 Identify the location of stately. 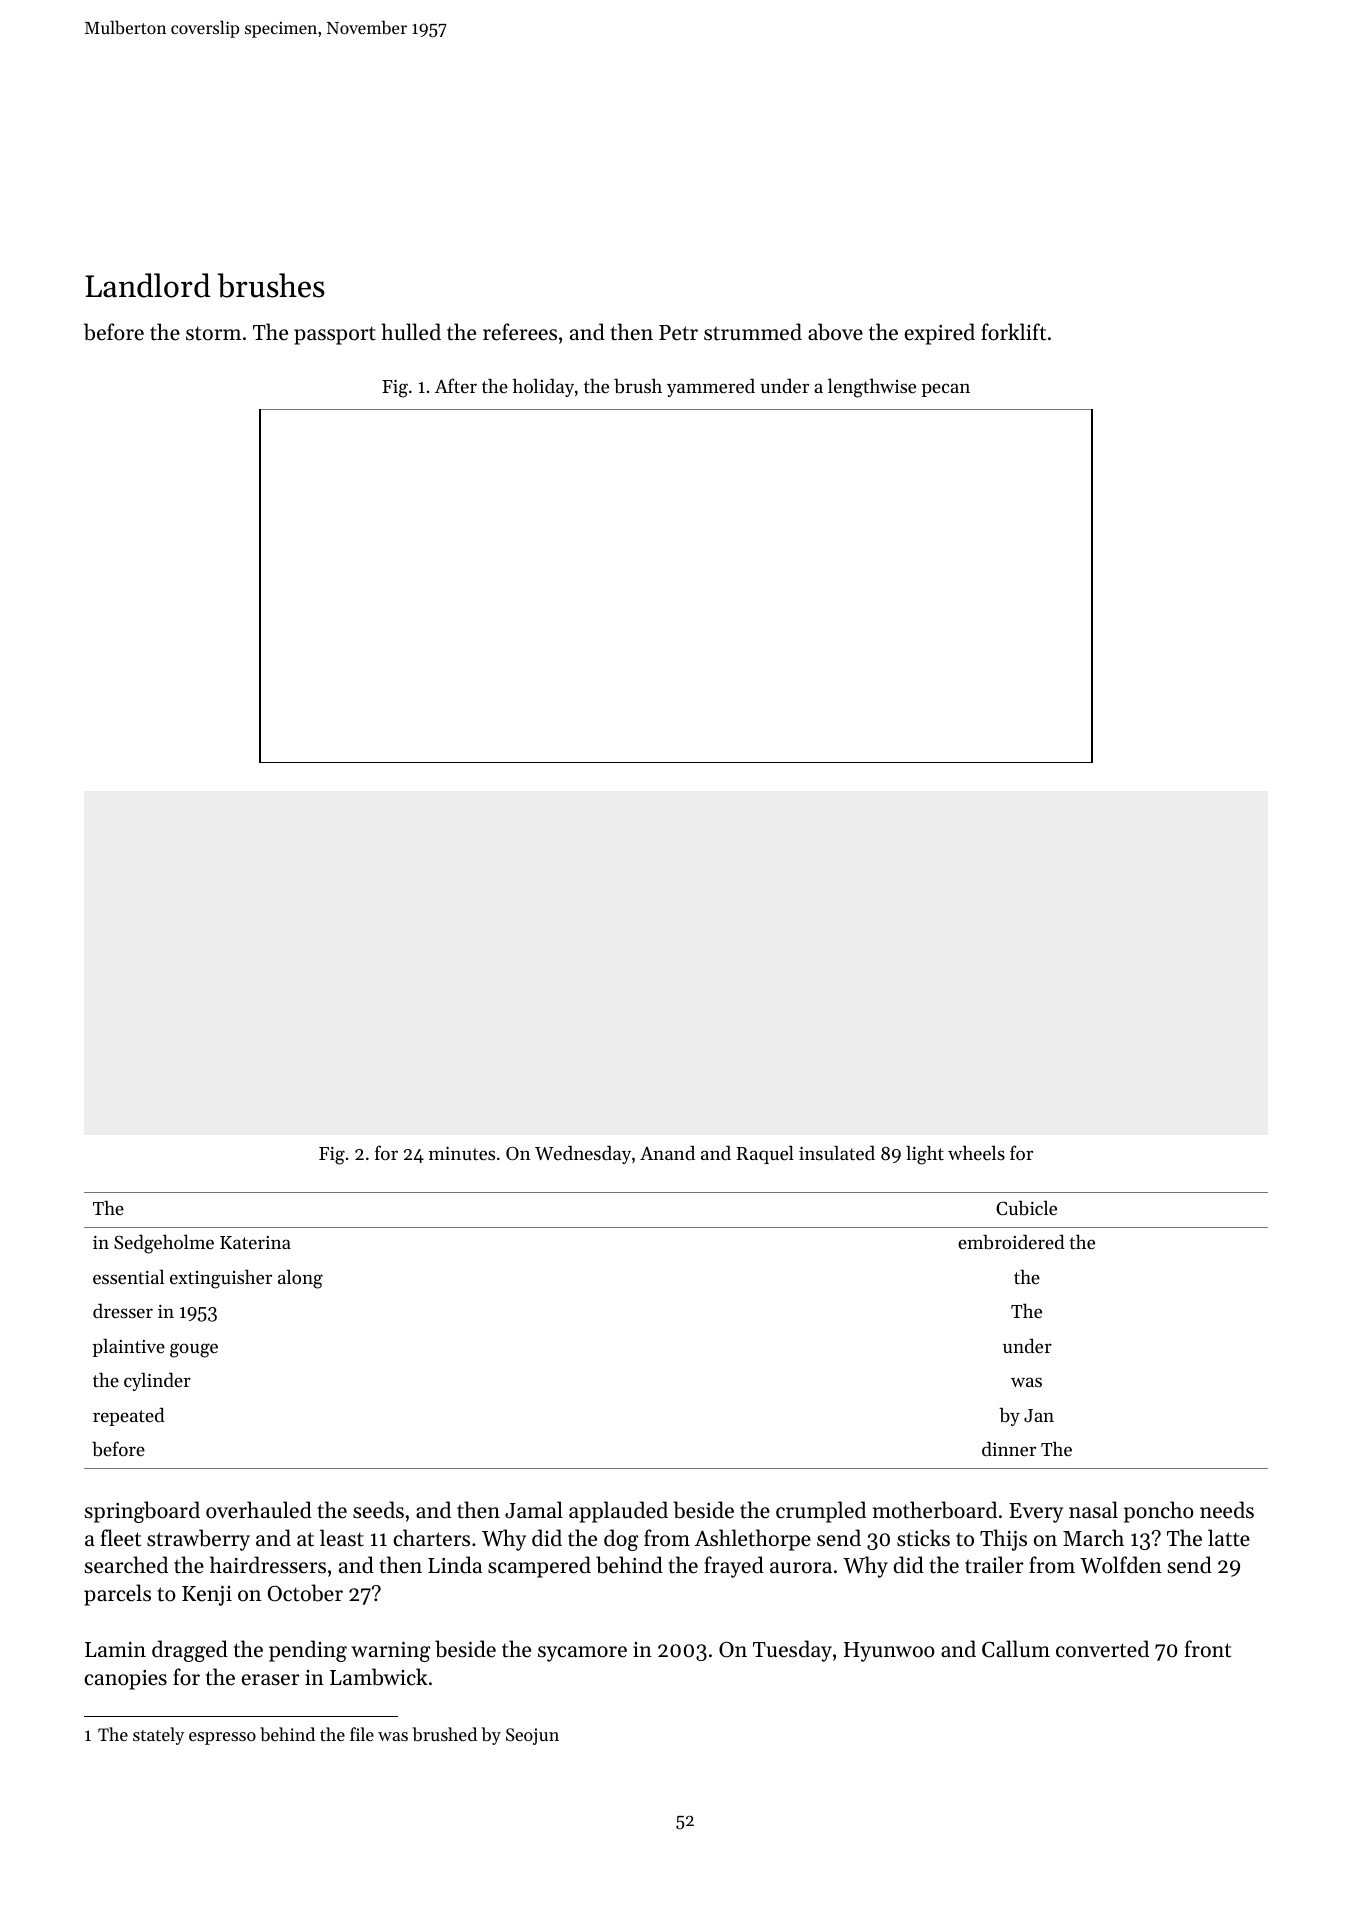
(158, 1736).
